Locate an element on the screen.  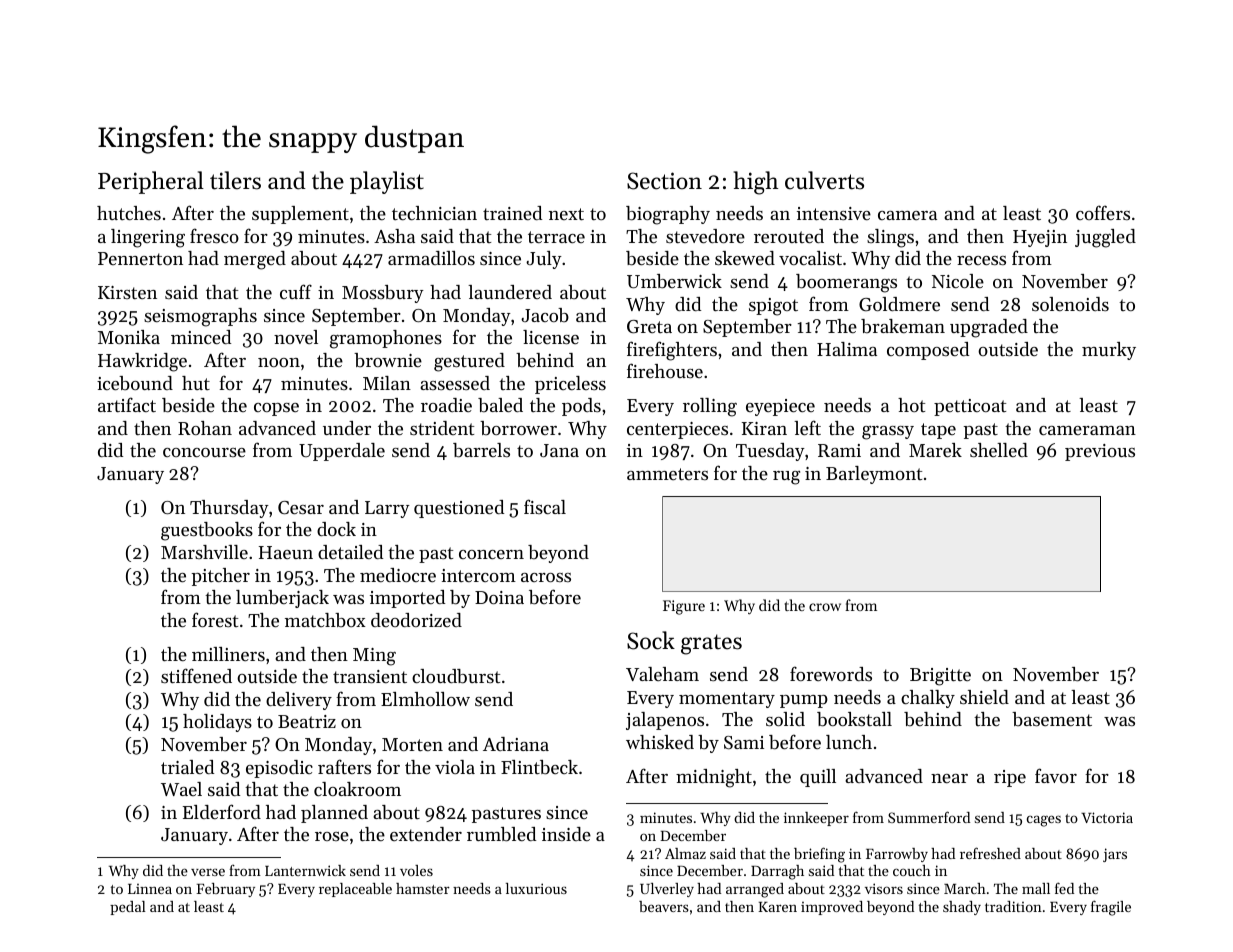
July is located at coordinates (544, 260).
